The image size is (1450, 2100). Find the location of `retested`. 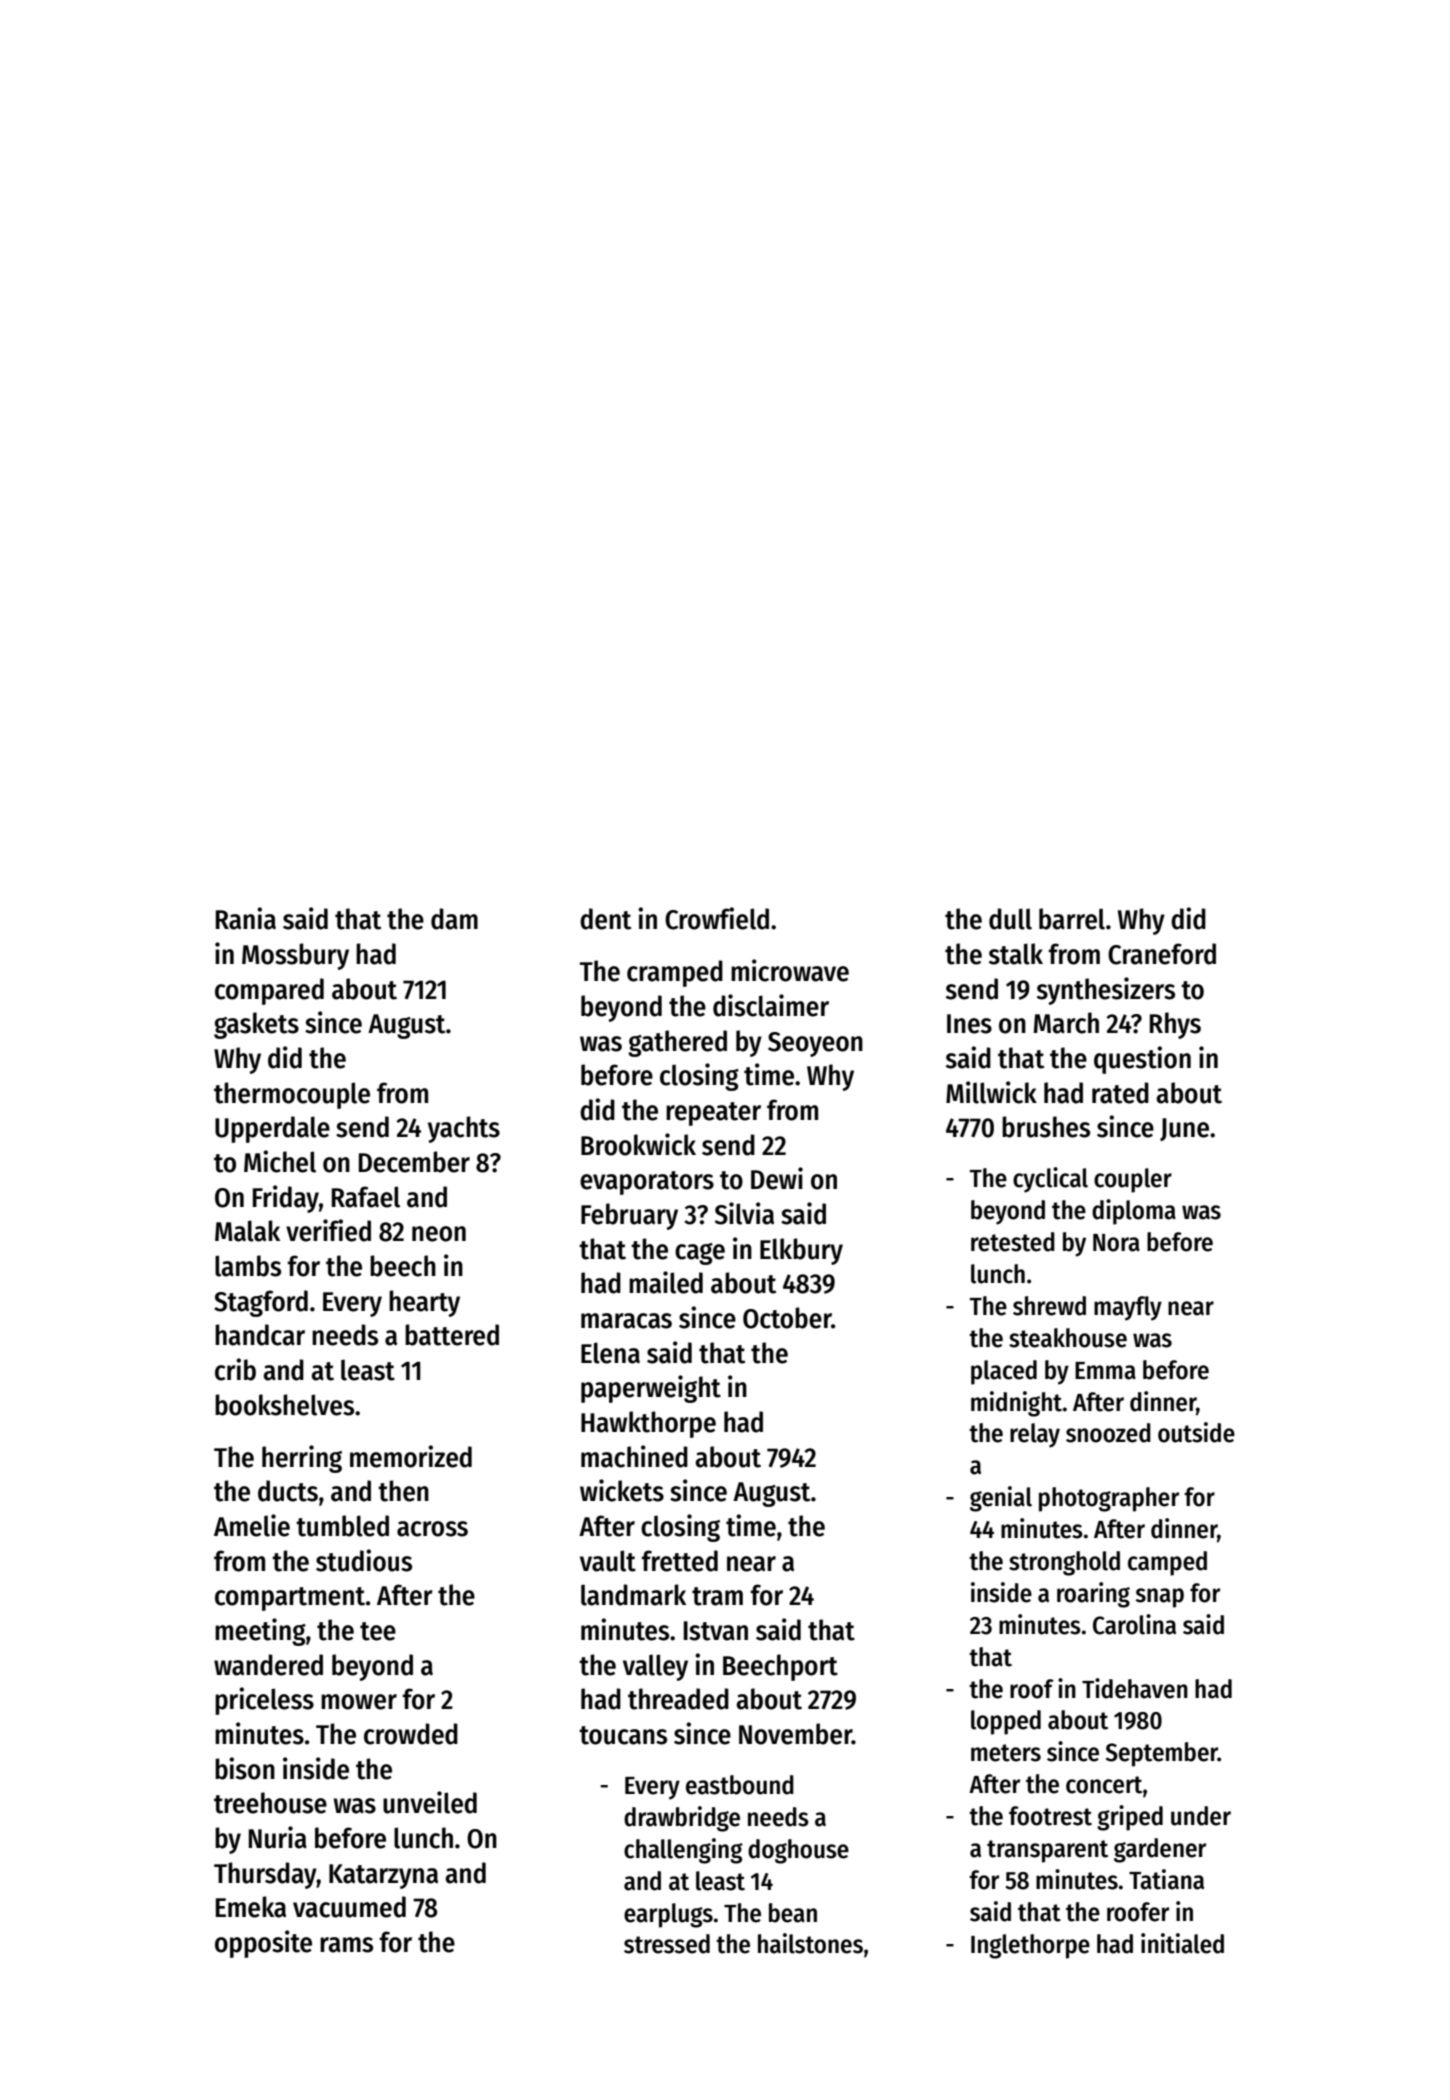

retested is located at coordinates (1013, 1242).
